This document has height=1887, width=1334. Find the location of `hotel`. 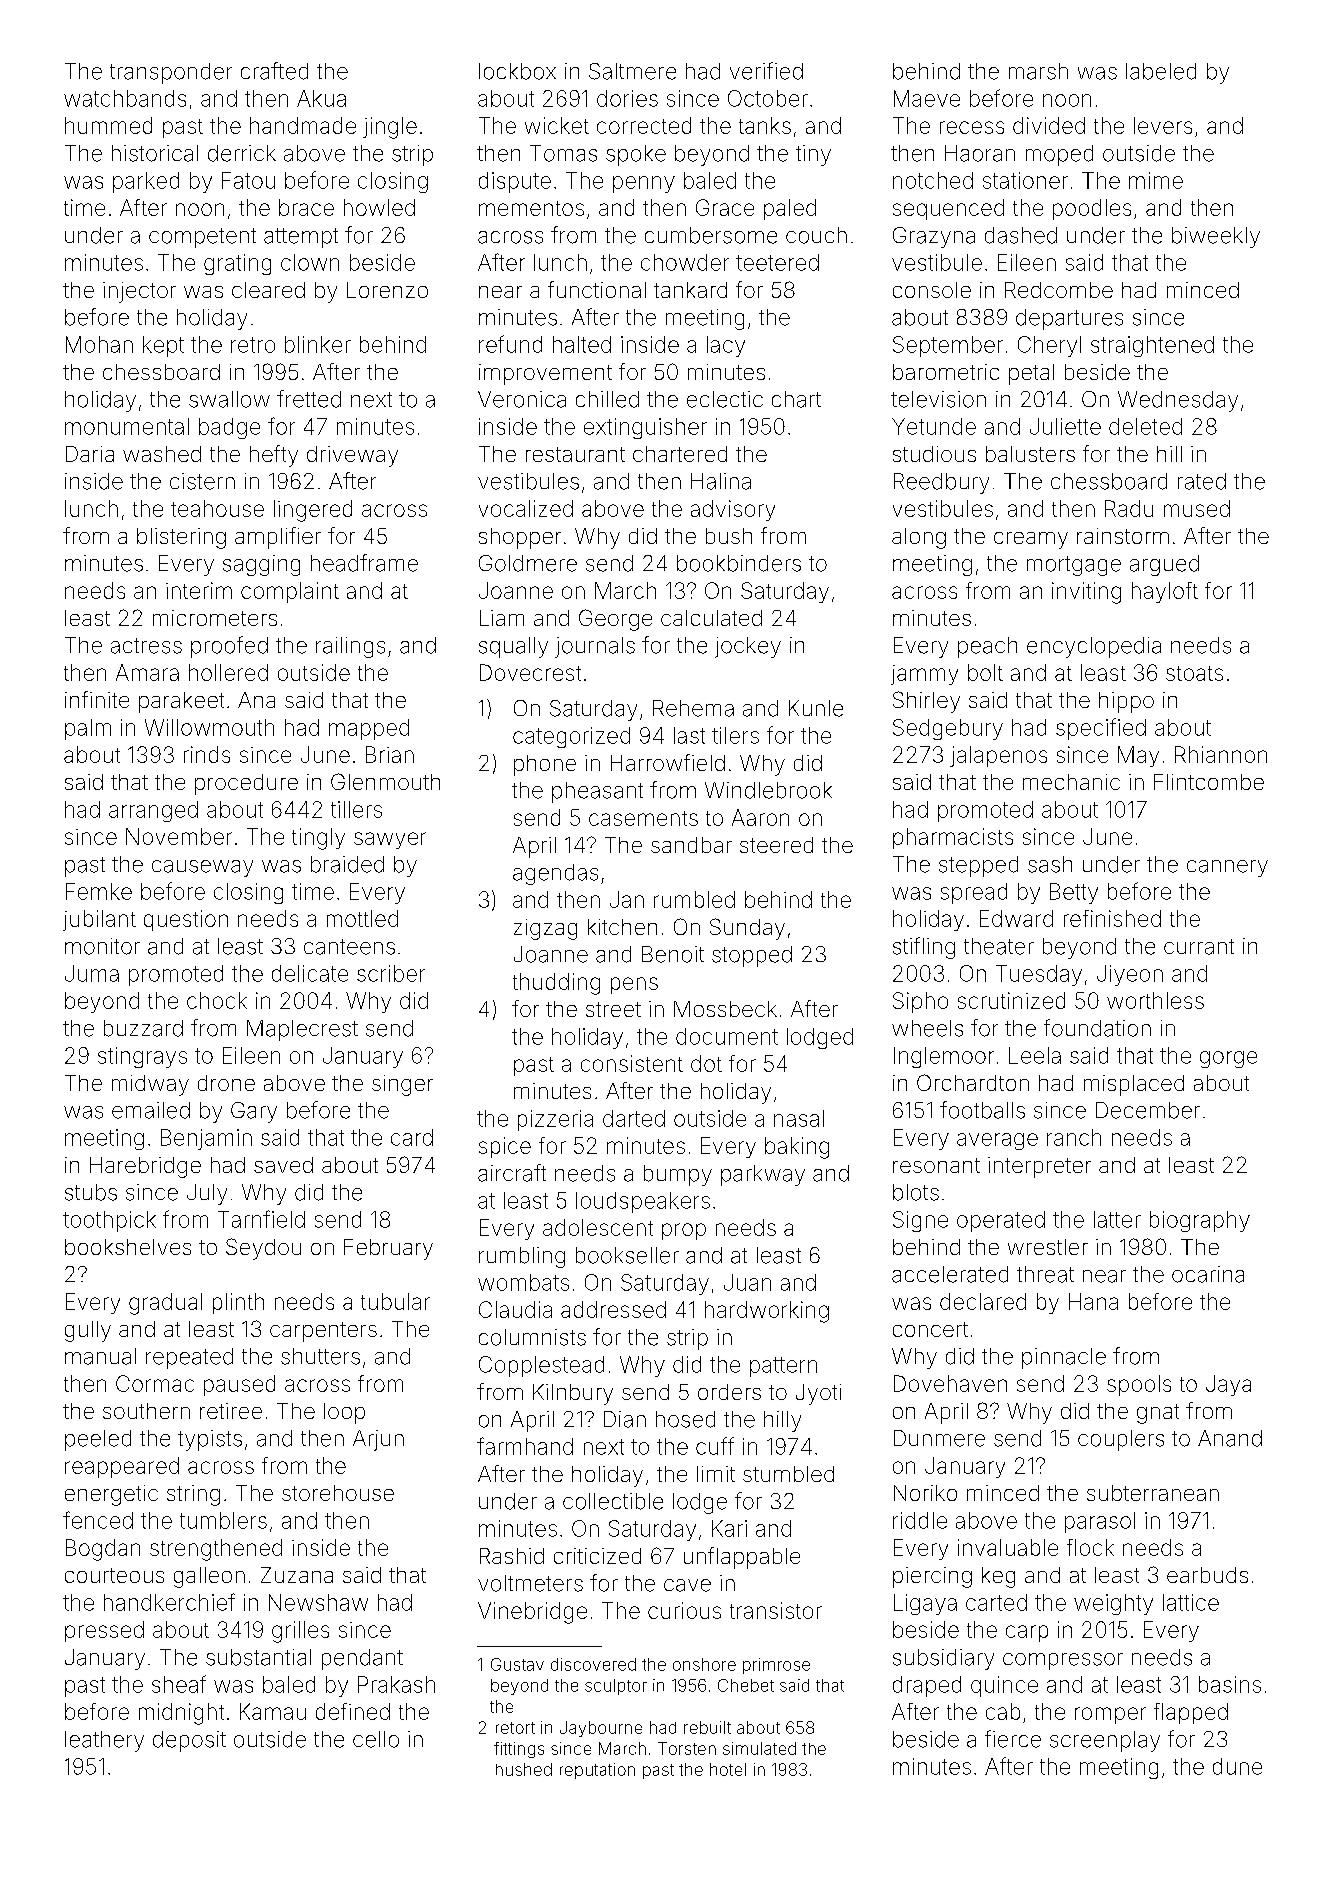

hotel is located at coordinates (728, 1769).
